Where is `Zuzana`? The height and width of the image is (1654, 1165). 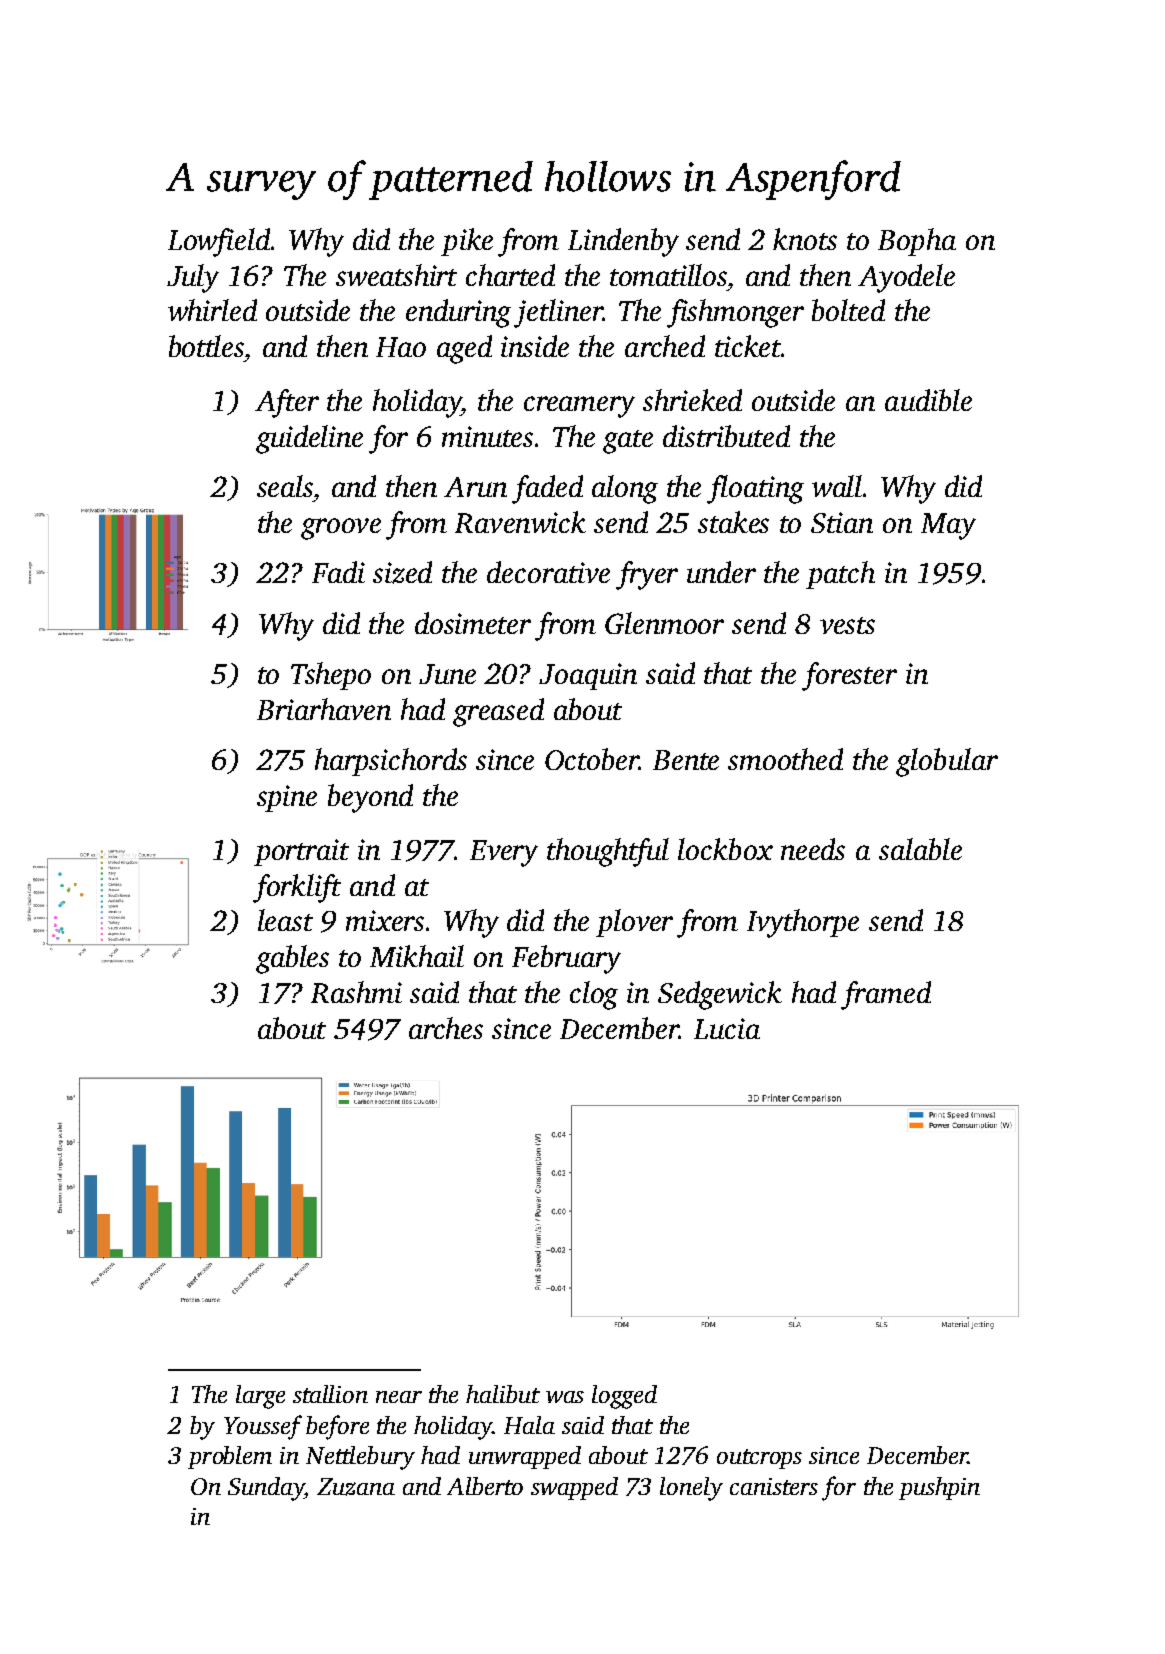 Zuzana is located at coordinates (356, 1487).
